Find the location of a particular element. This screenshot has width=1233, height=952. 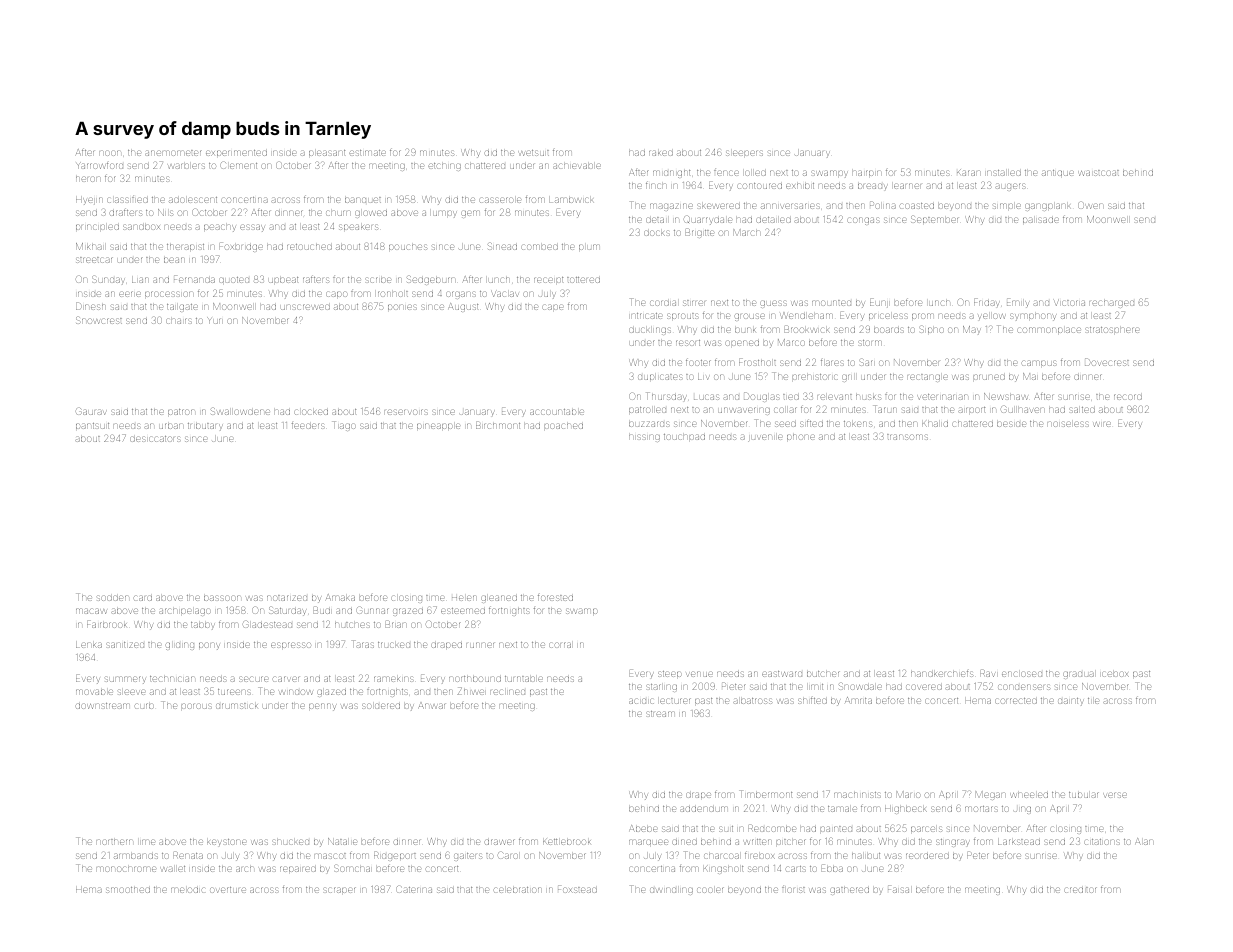

wire is located at coordinates (1102, 424).
